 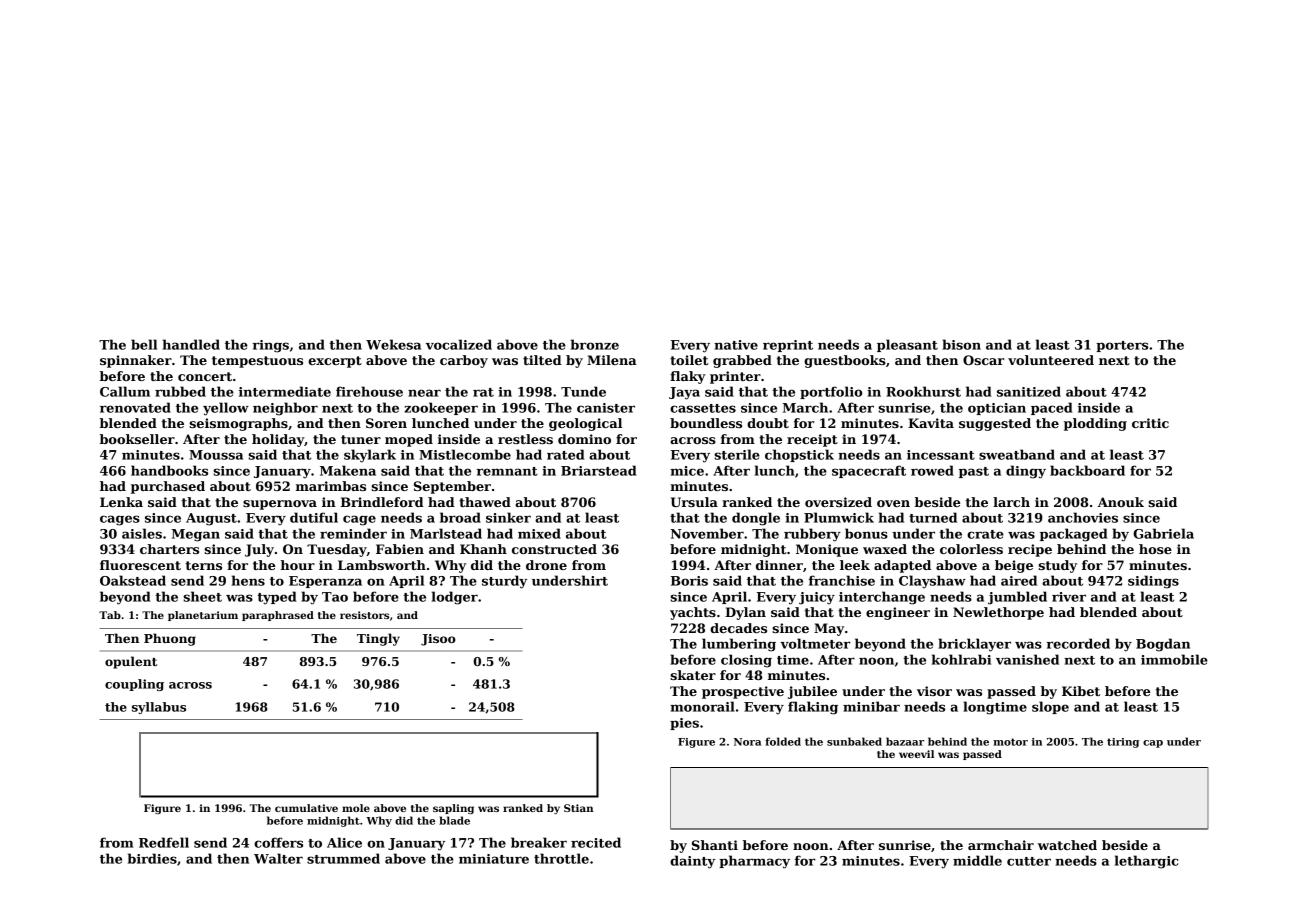 What do you see at coordinates (693, 613) in the document?
I see `yachts` at bounding box center [693, 613].
